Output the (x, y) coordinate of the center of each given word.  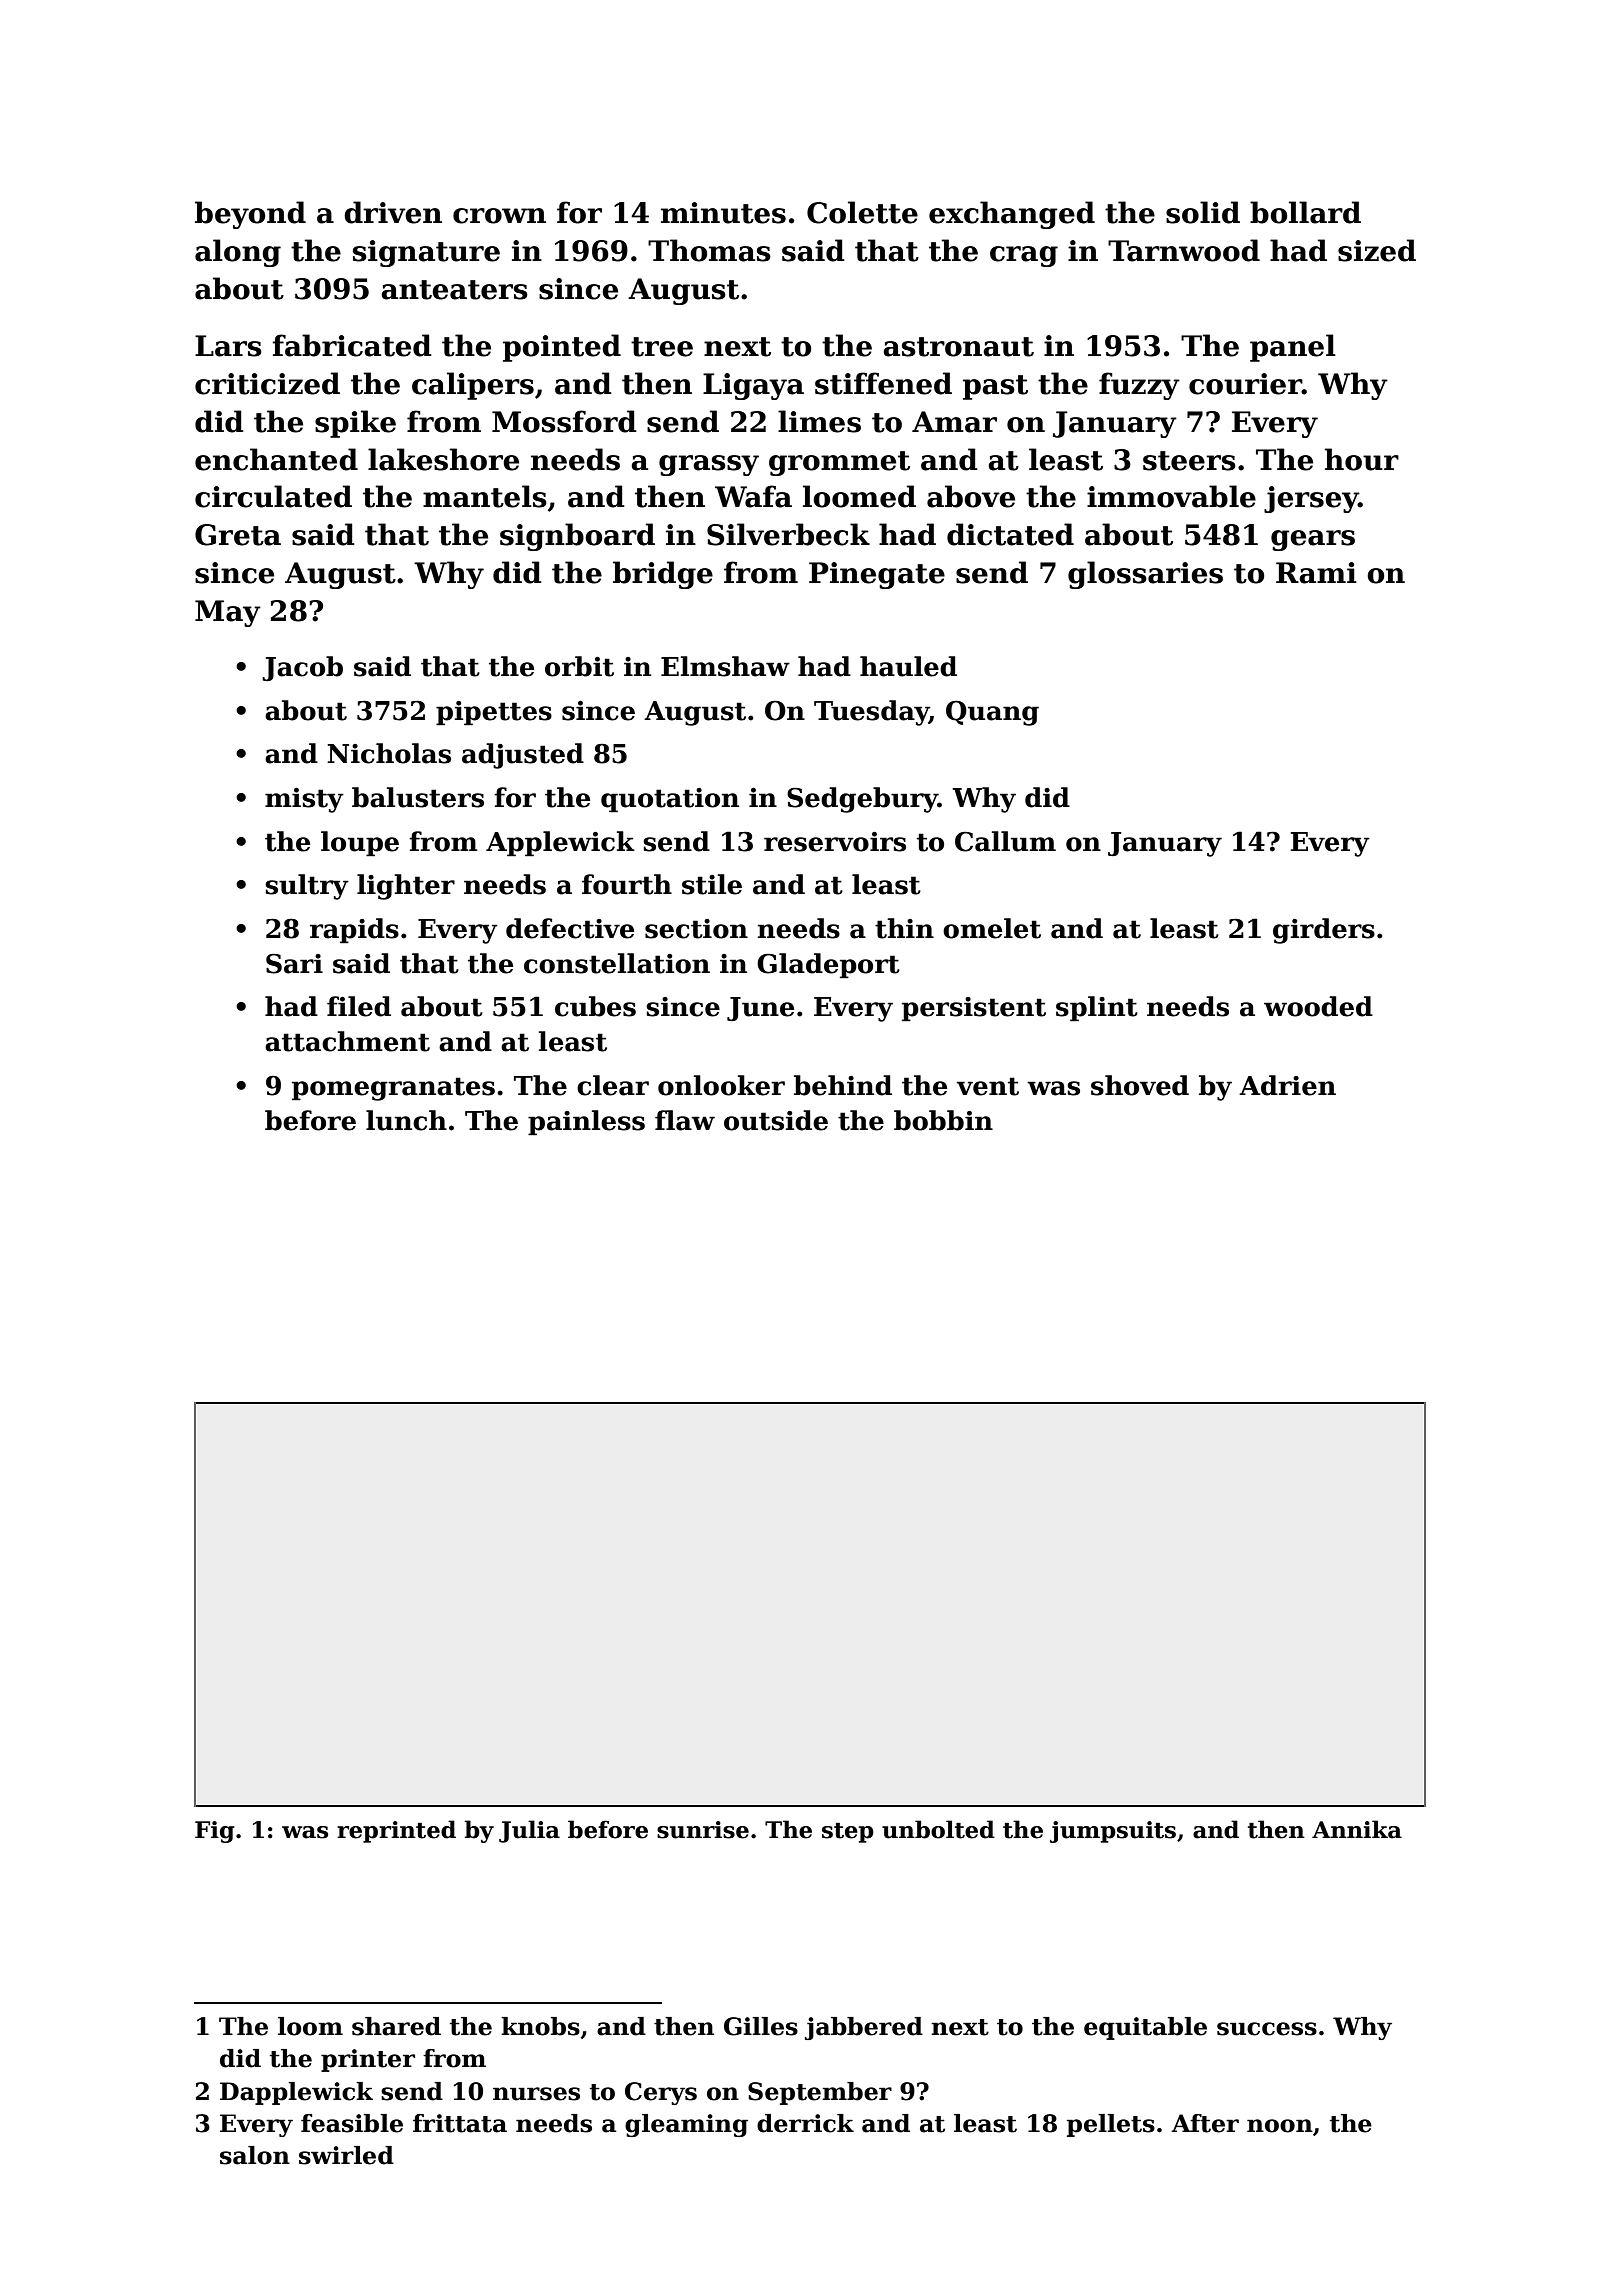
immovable (1171, 496)
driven (393, 212)
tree (662, 347)
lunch (406, 1120)
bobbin (943, 1120)
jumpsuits (1113, 1832)
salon (255, 2155)
